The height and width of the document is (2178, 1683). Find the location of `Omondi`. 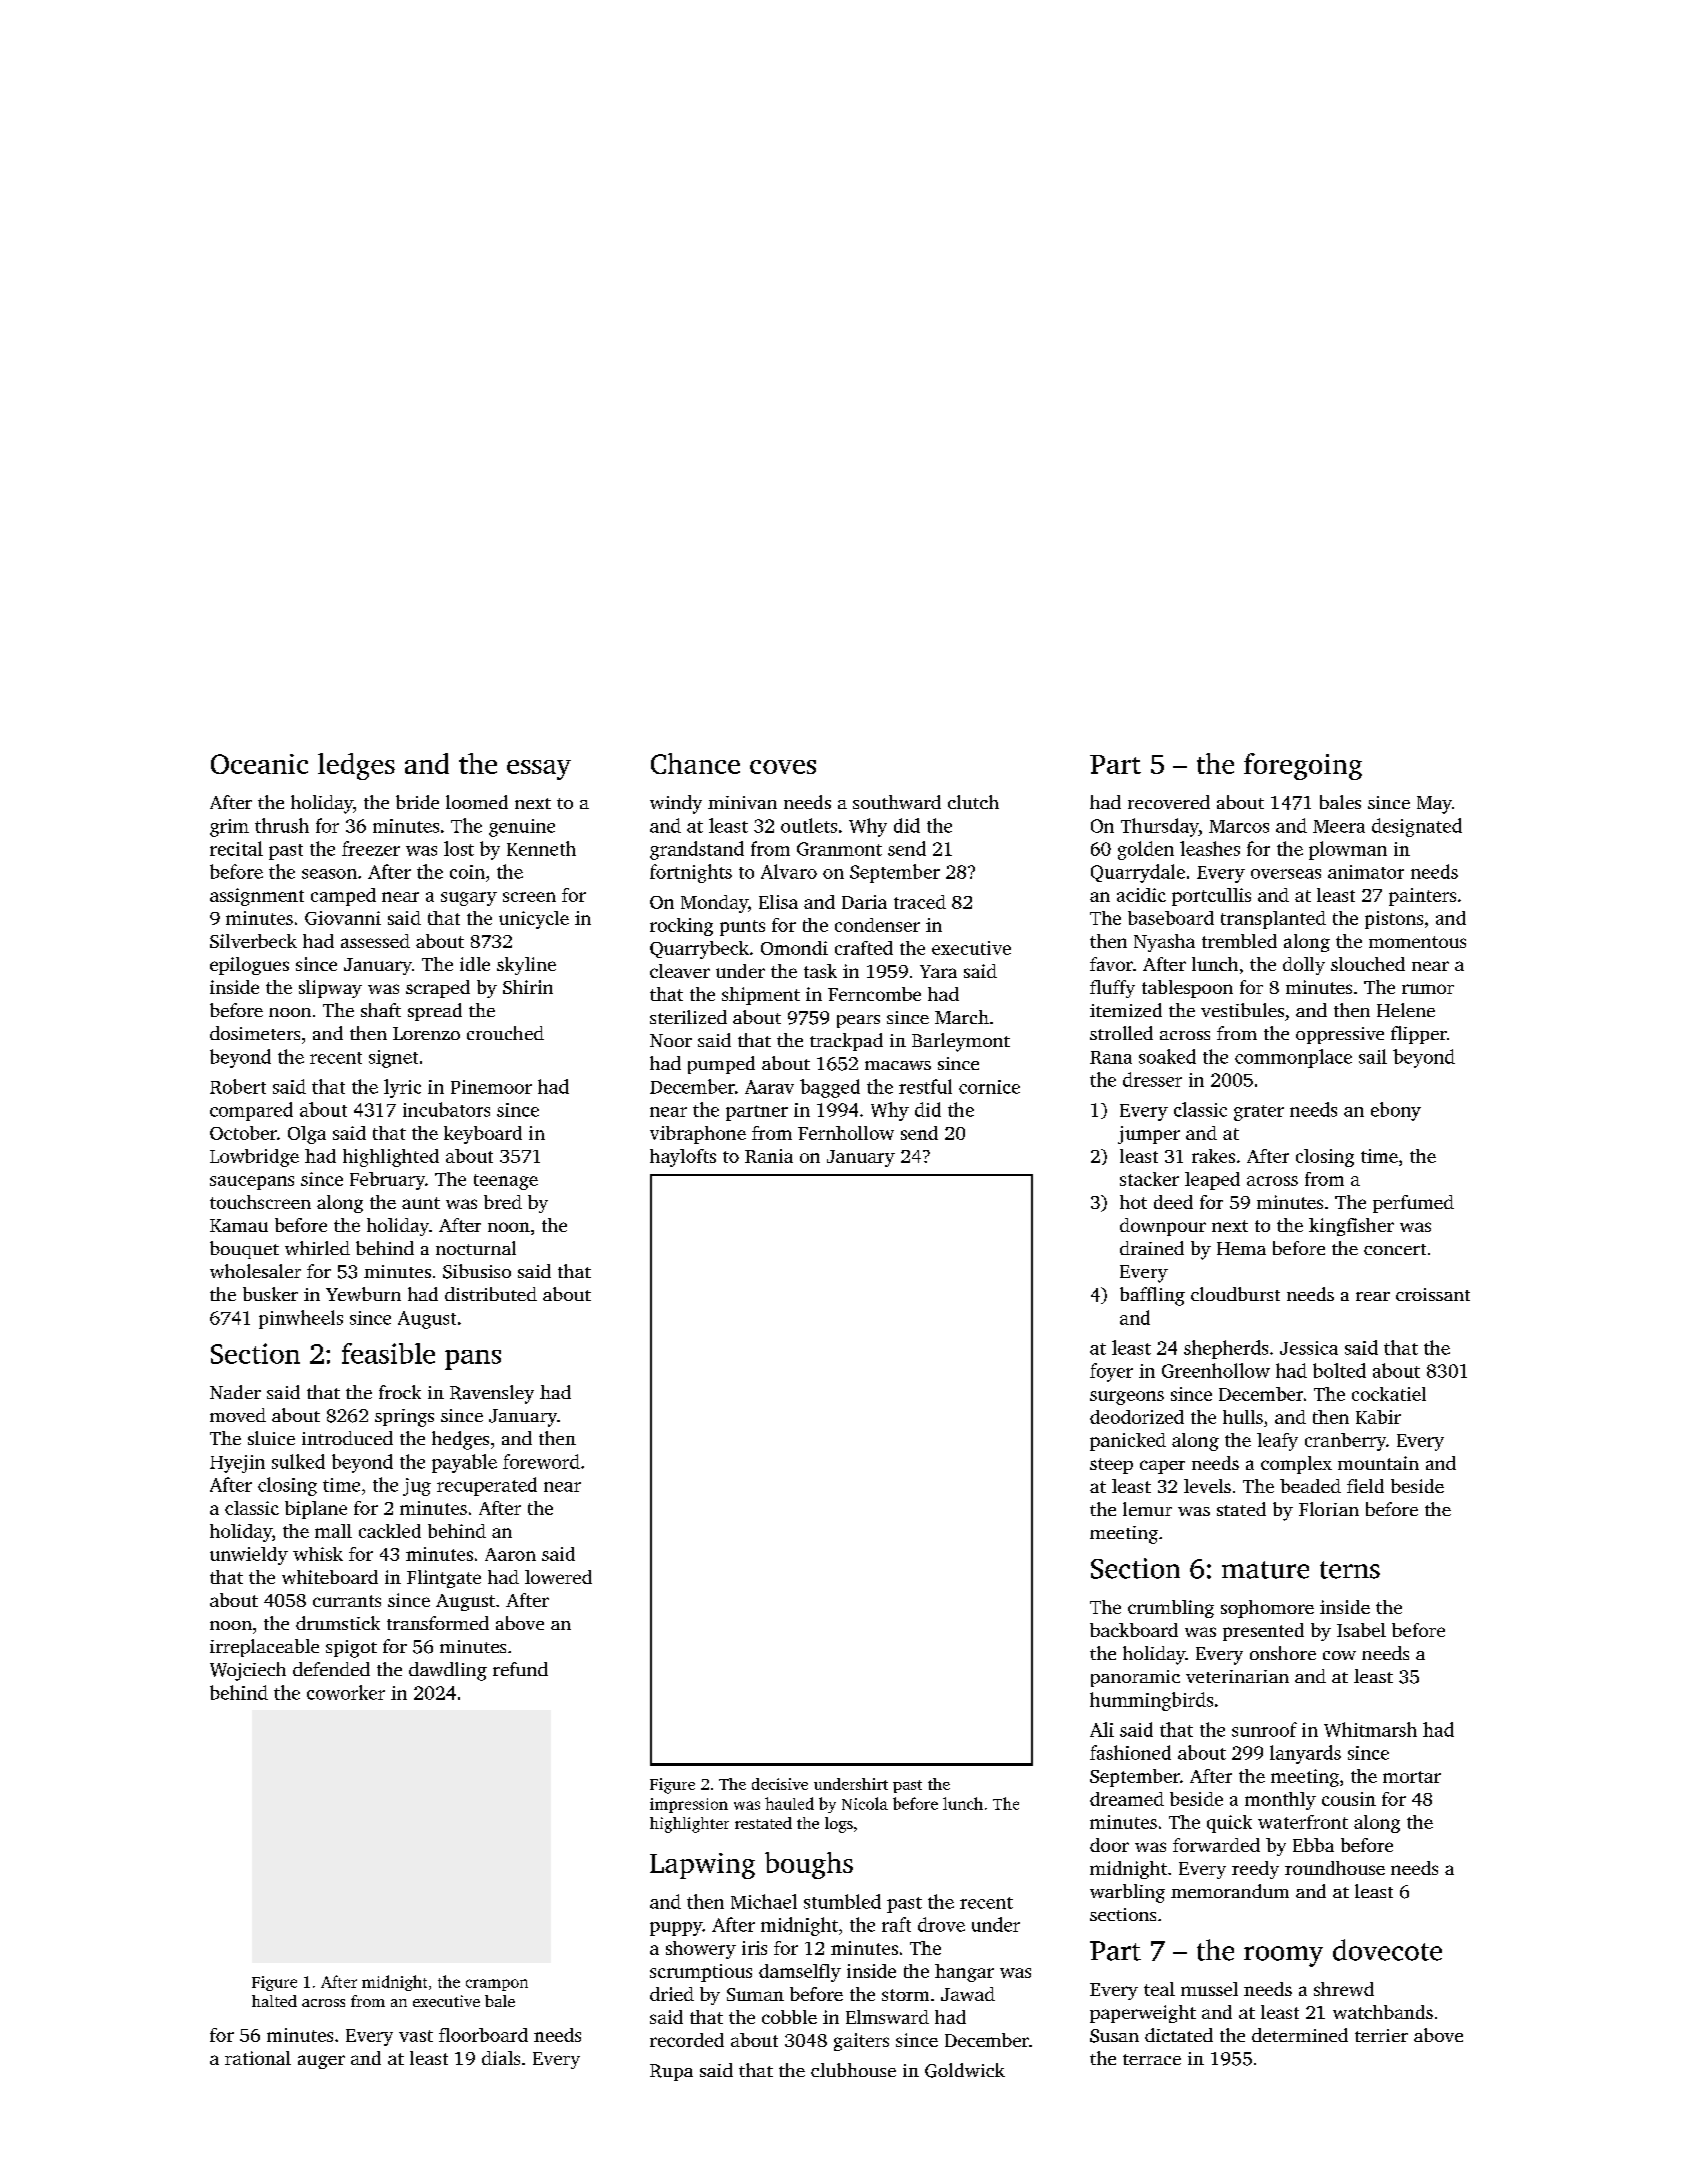

Omondi is located at coordinates (794, 948).
